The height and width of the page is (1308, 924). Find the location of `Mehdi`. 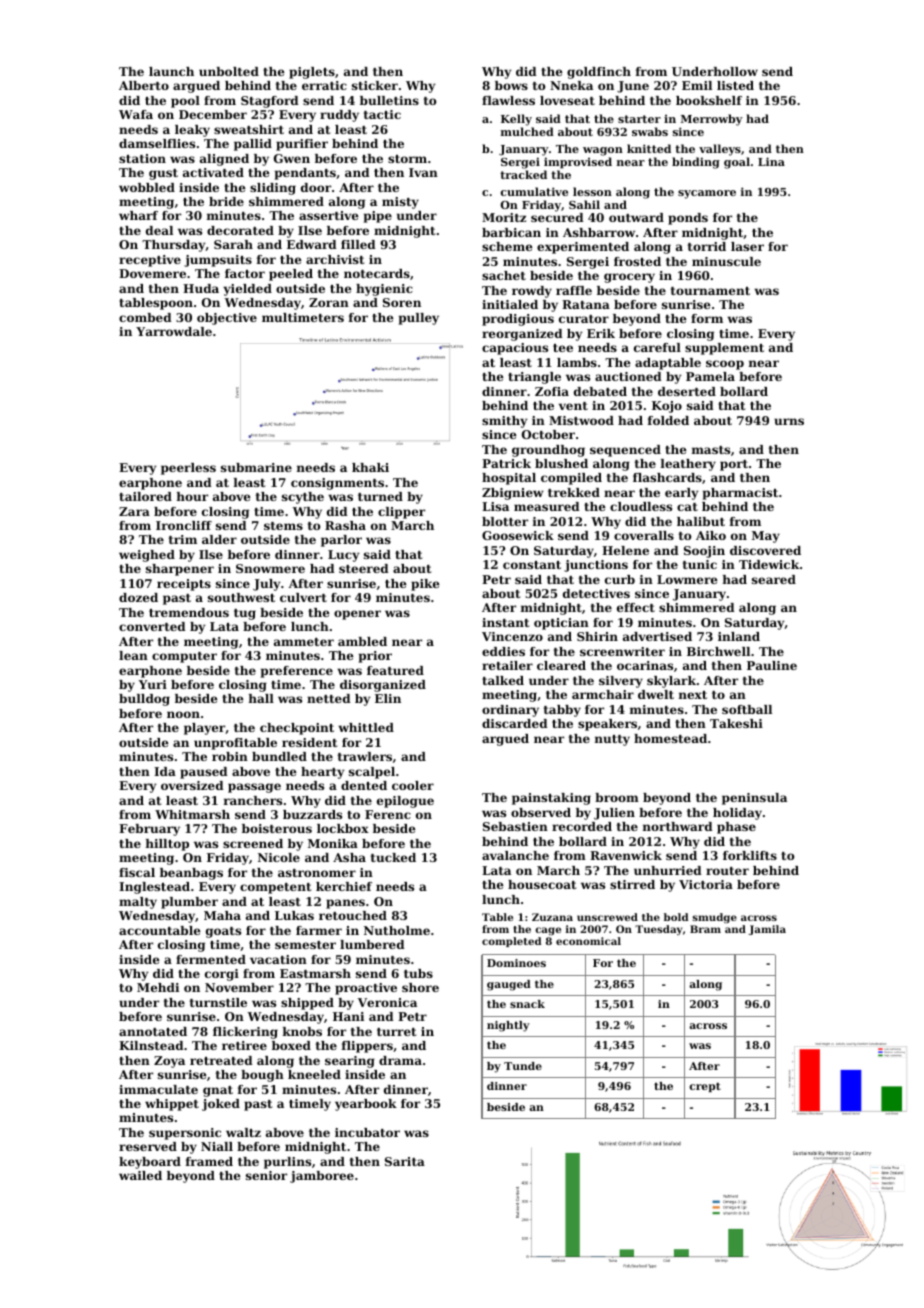

Mehdi is located at coordinates (158, 987).
